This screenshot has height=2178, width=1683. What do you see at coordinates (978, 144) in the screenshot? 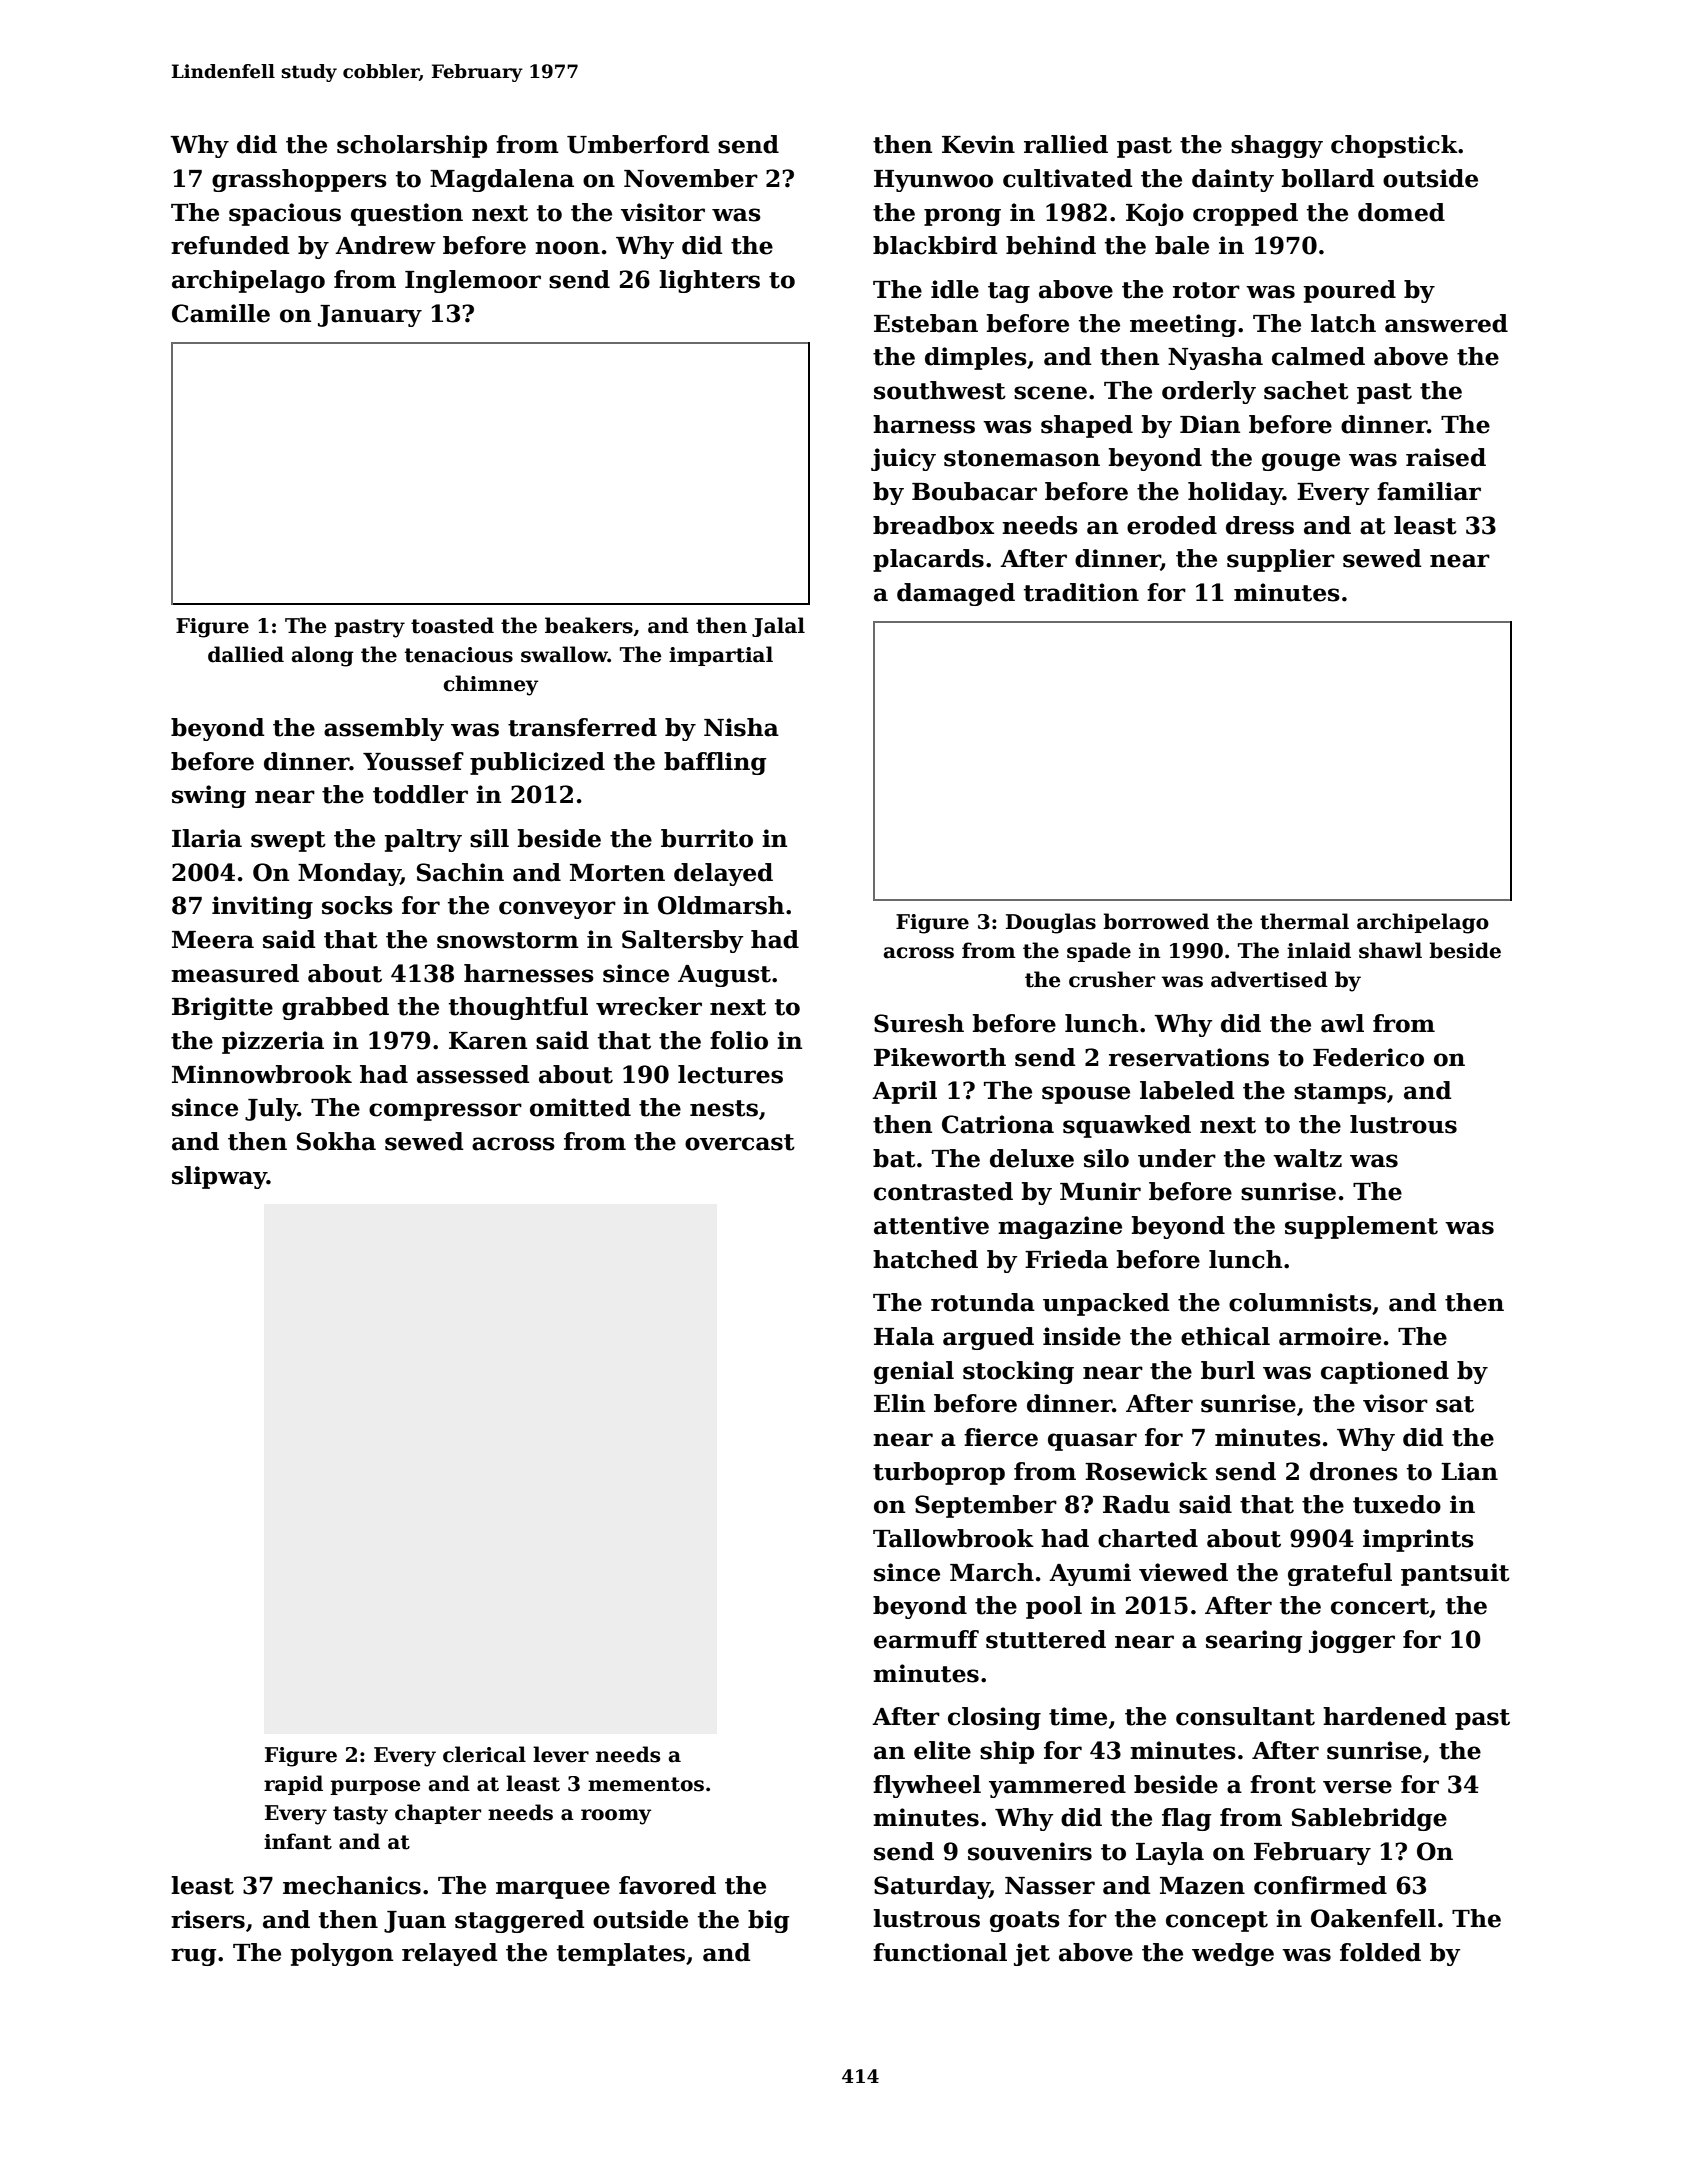
I see `Kevin` at bounding box center [978, 144].
